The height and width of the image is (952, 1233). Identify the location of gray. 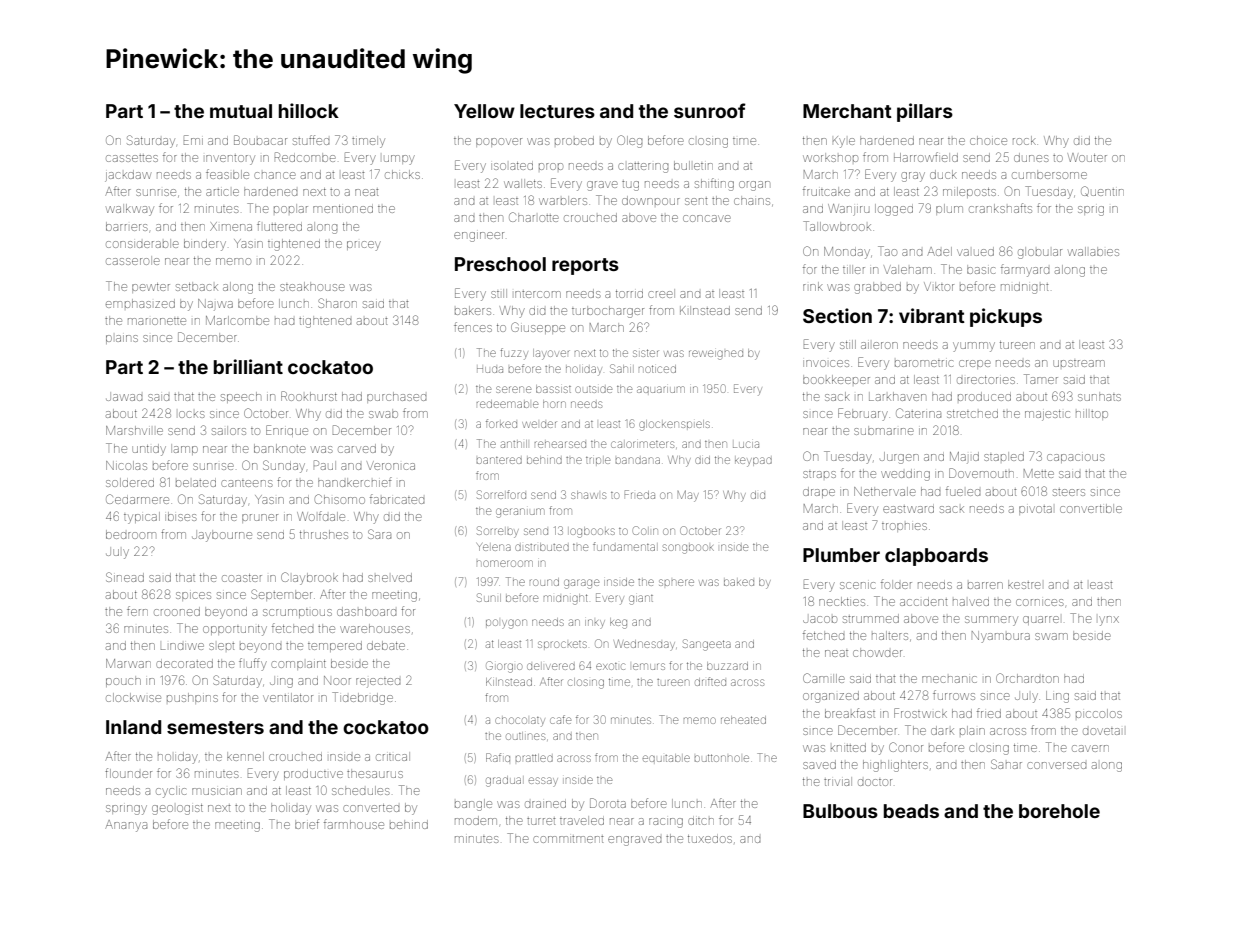
(913, 177).
